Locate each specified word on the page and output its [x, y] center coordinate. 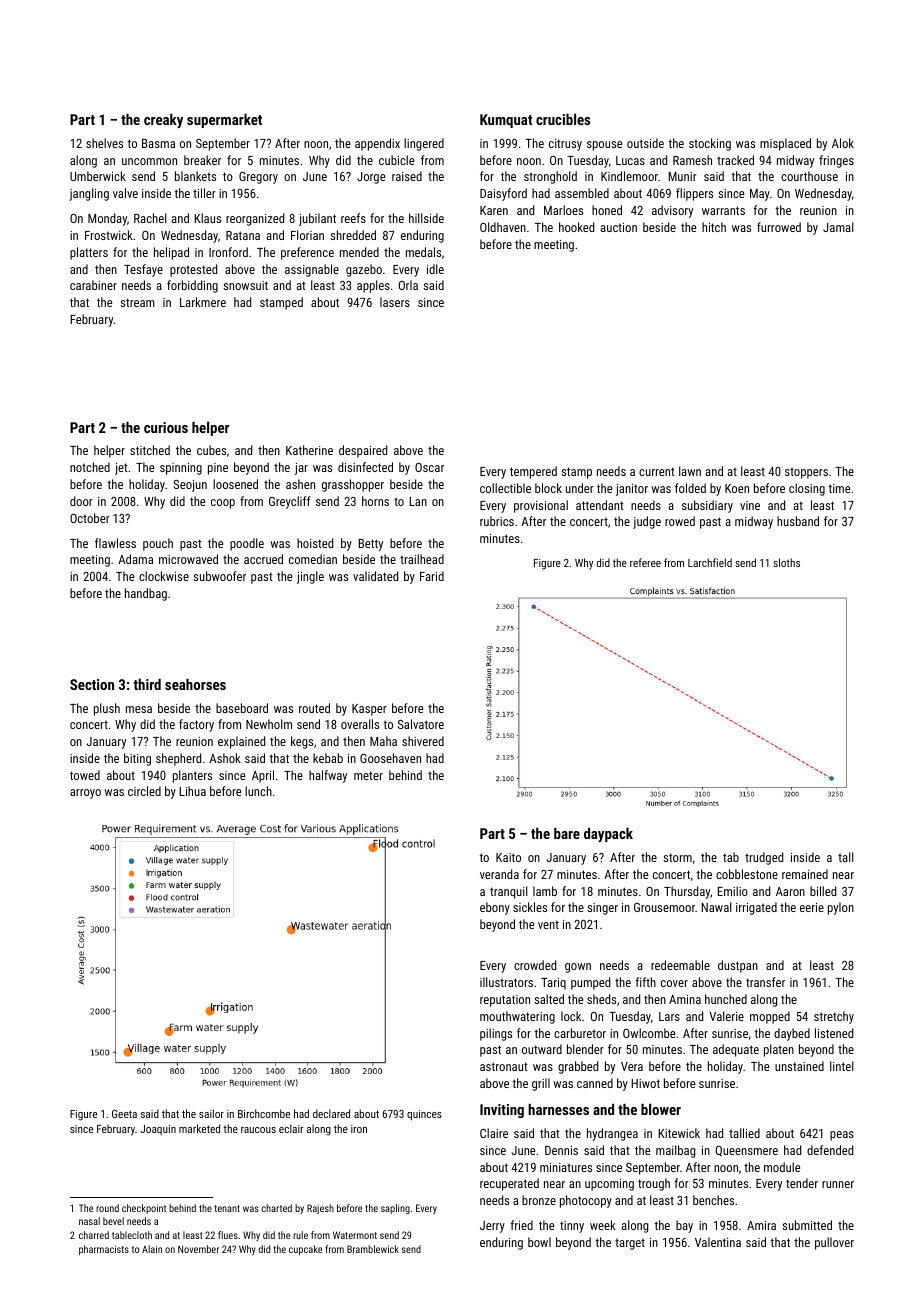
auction [618, 227]
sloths [786, 562]
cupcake [305, 1250]
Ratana [243, 235]
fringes [836, 161]
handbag [146, 594]
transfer [765, 982]
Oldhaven [503, 227]
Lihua [192, 791]
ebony [495, 908]
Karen [494, 210]
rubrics [497, 521]
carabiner [93, 285]
